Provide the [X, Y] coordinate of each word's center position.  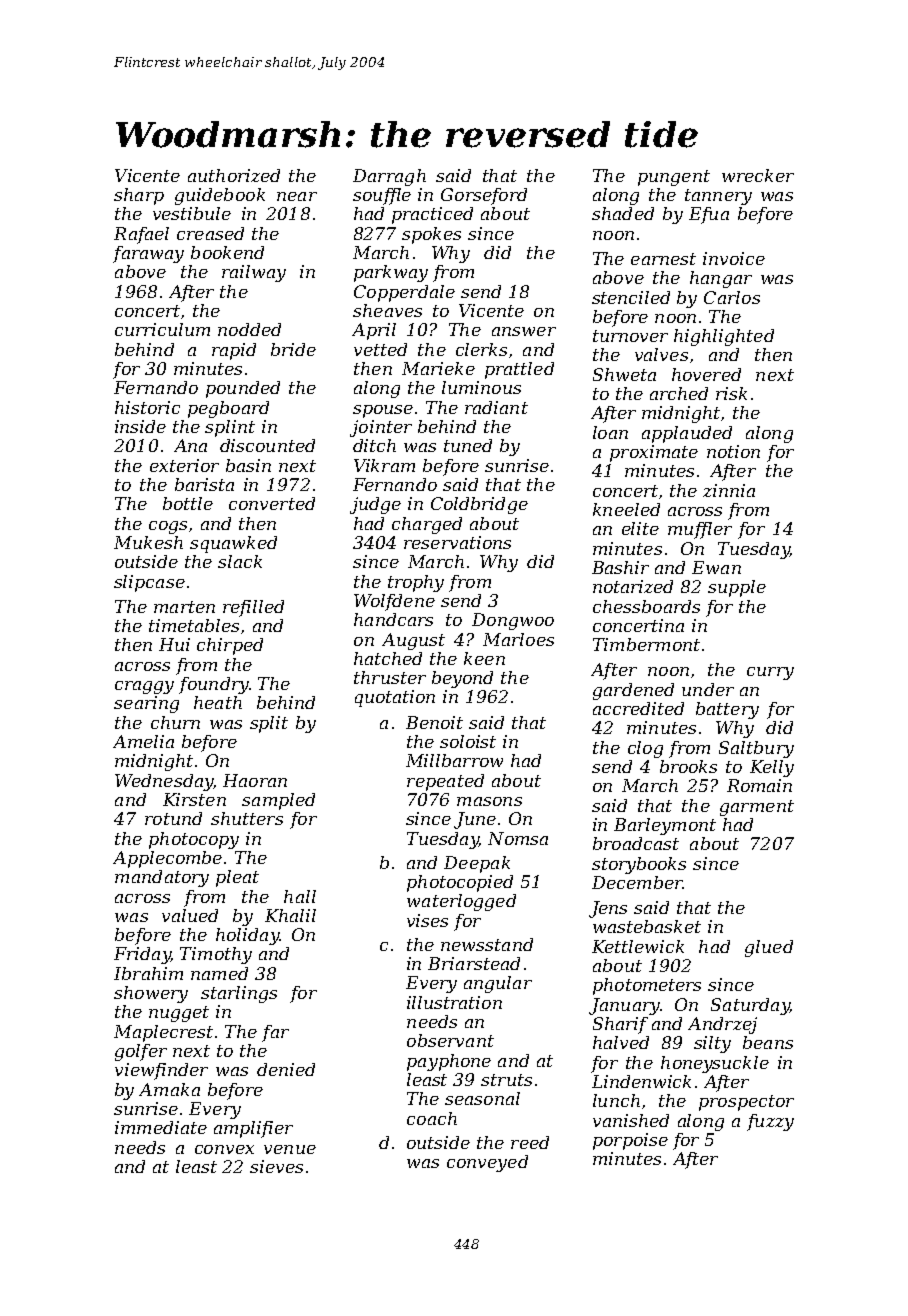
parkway [391, 273]
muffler [700, 530]
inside [140, 426]
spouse [383, 411]
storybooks [639, 865]
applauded [687, 434]
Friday [142, 955]
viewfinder [161, 1071]
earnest [663, 259]
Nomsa [518, 838]
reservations [457, 542]
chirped [230, 646]
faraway [148, 254]
